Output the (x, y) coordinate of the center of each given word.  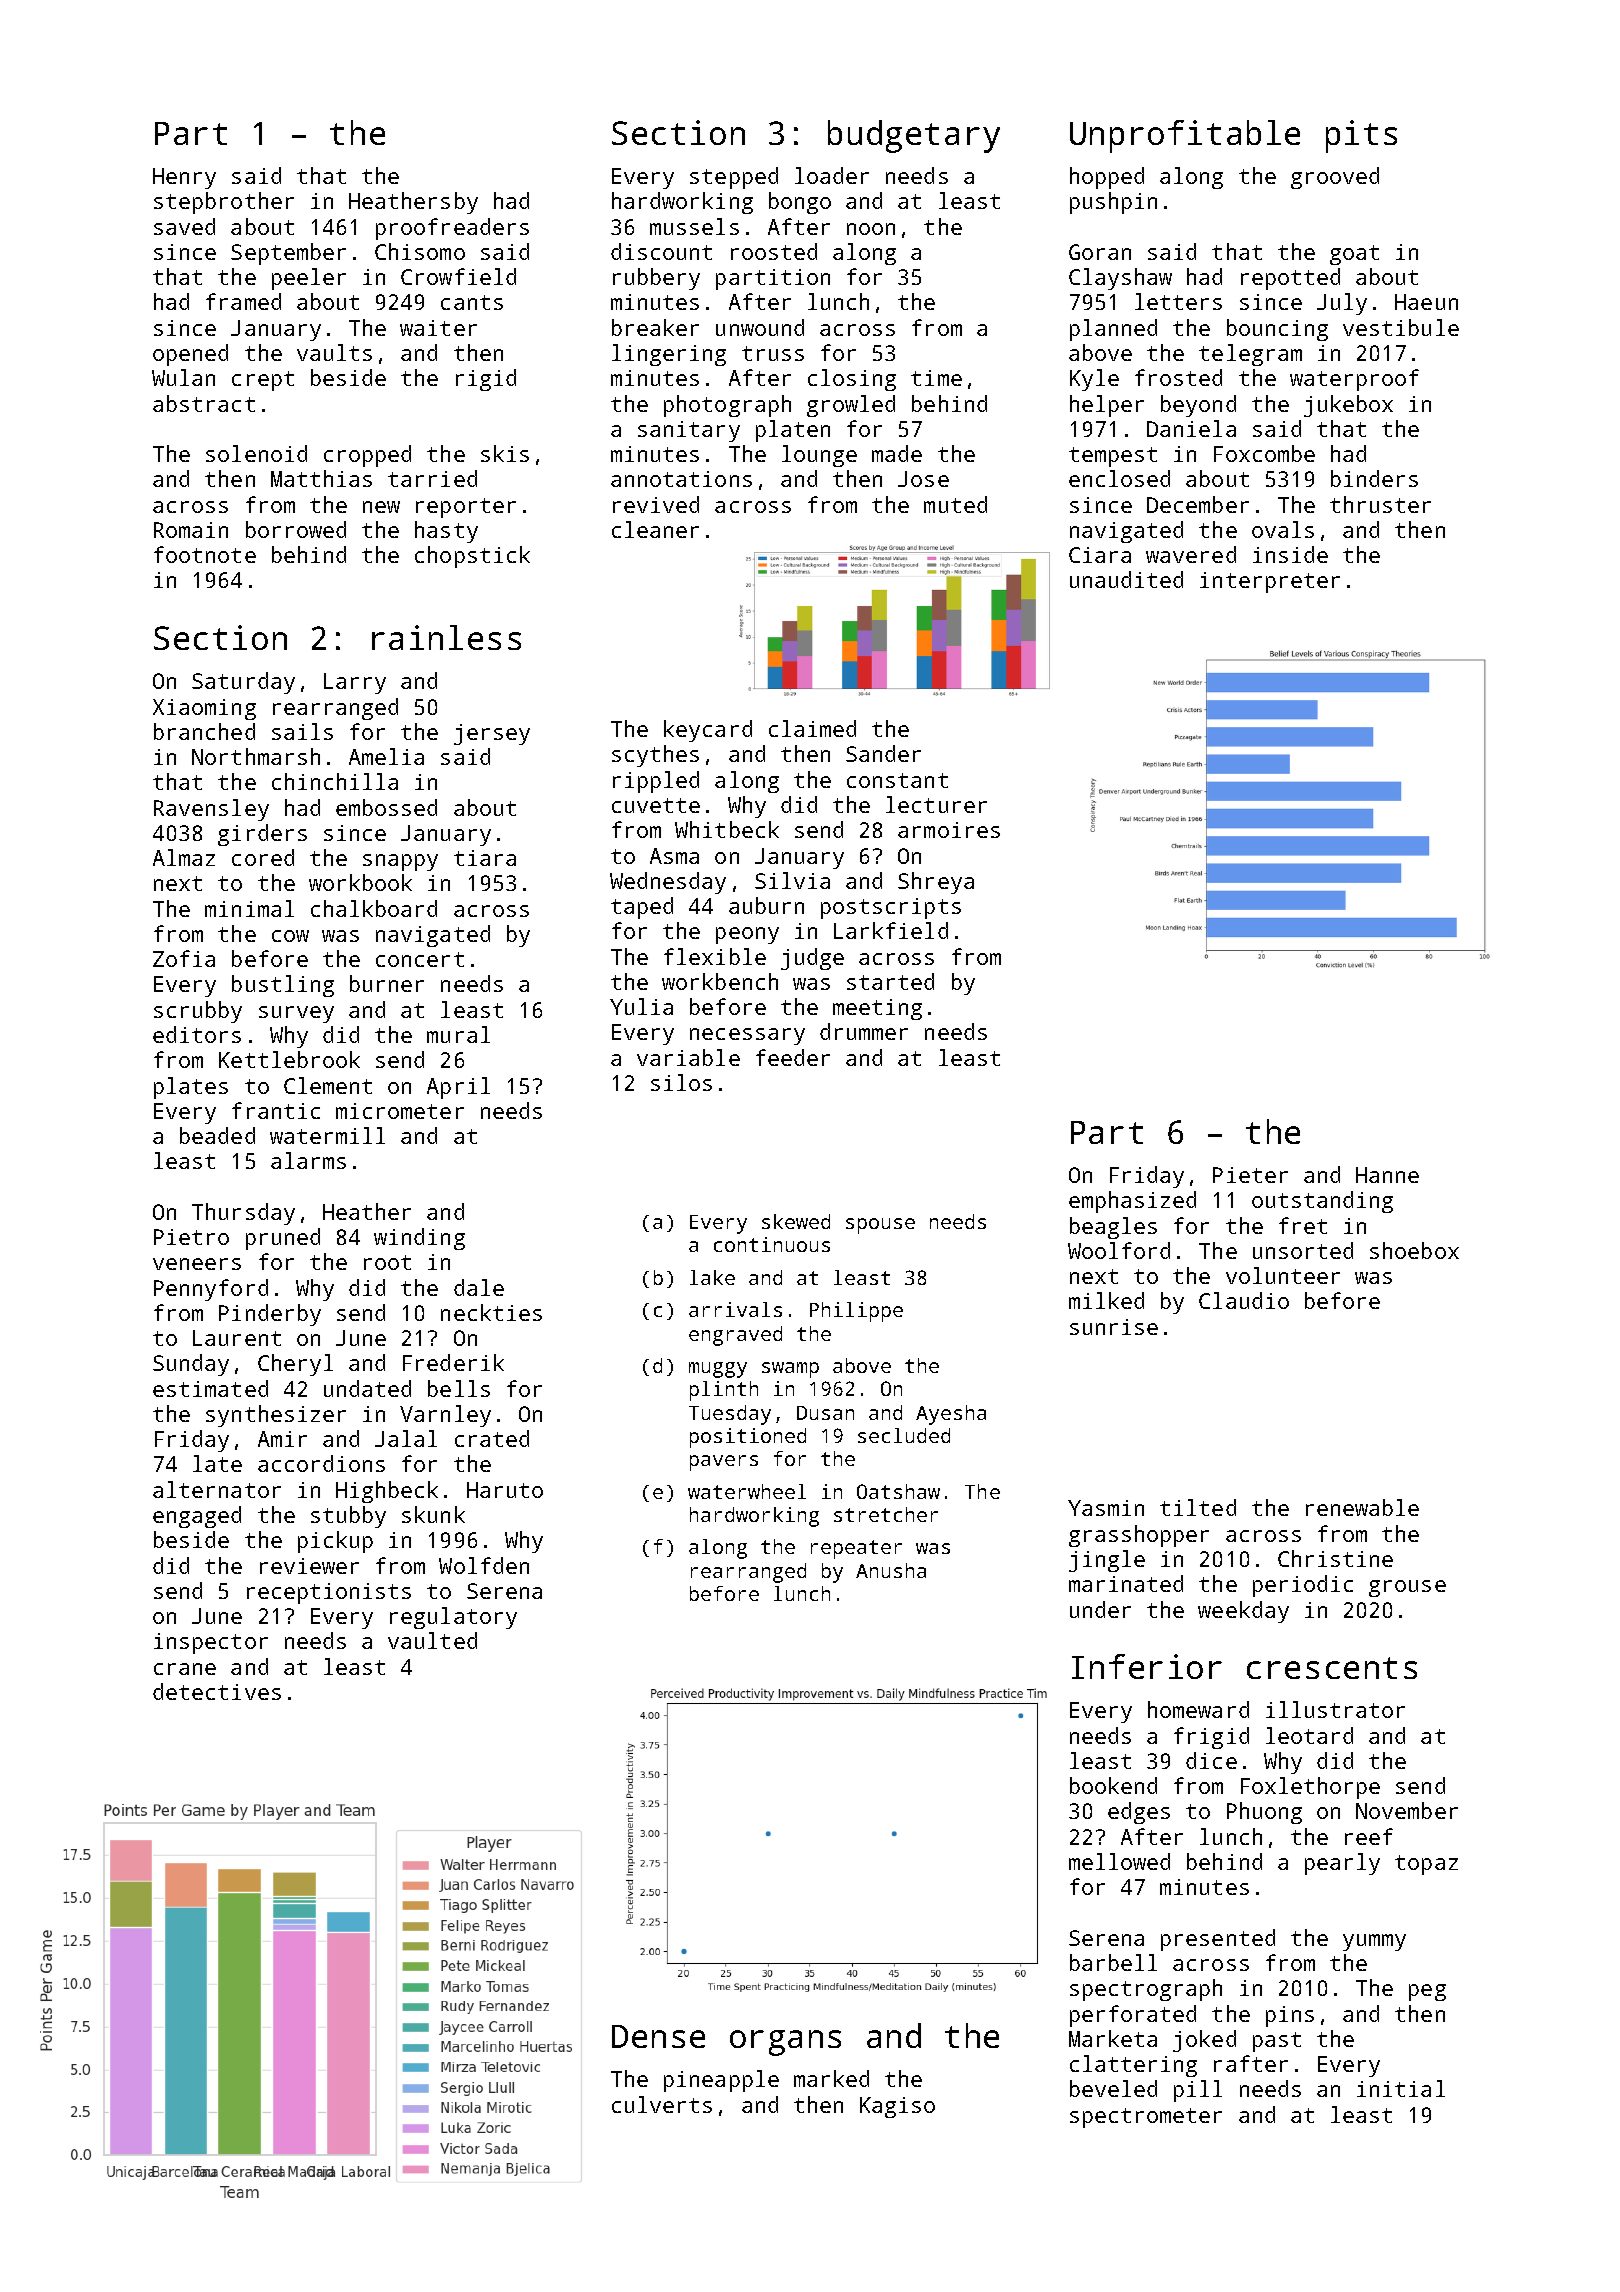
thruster (1380, 504)
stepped (734, 178)
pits (1361, 136)
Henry (184, 178)
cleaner (655, 529)
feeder (793, 1057)
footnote (205, 554)
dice (1211, 1760)
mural (458, 1034)
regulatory (453, 1618)
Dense (658, 2036)
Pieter (1250, 1175)
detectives (217, 1691)
